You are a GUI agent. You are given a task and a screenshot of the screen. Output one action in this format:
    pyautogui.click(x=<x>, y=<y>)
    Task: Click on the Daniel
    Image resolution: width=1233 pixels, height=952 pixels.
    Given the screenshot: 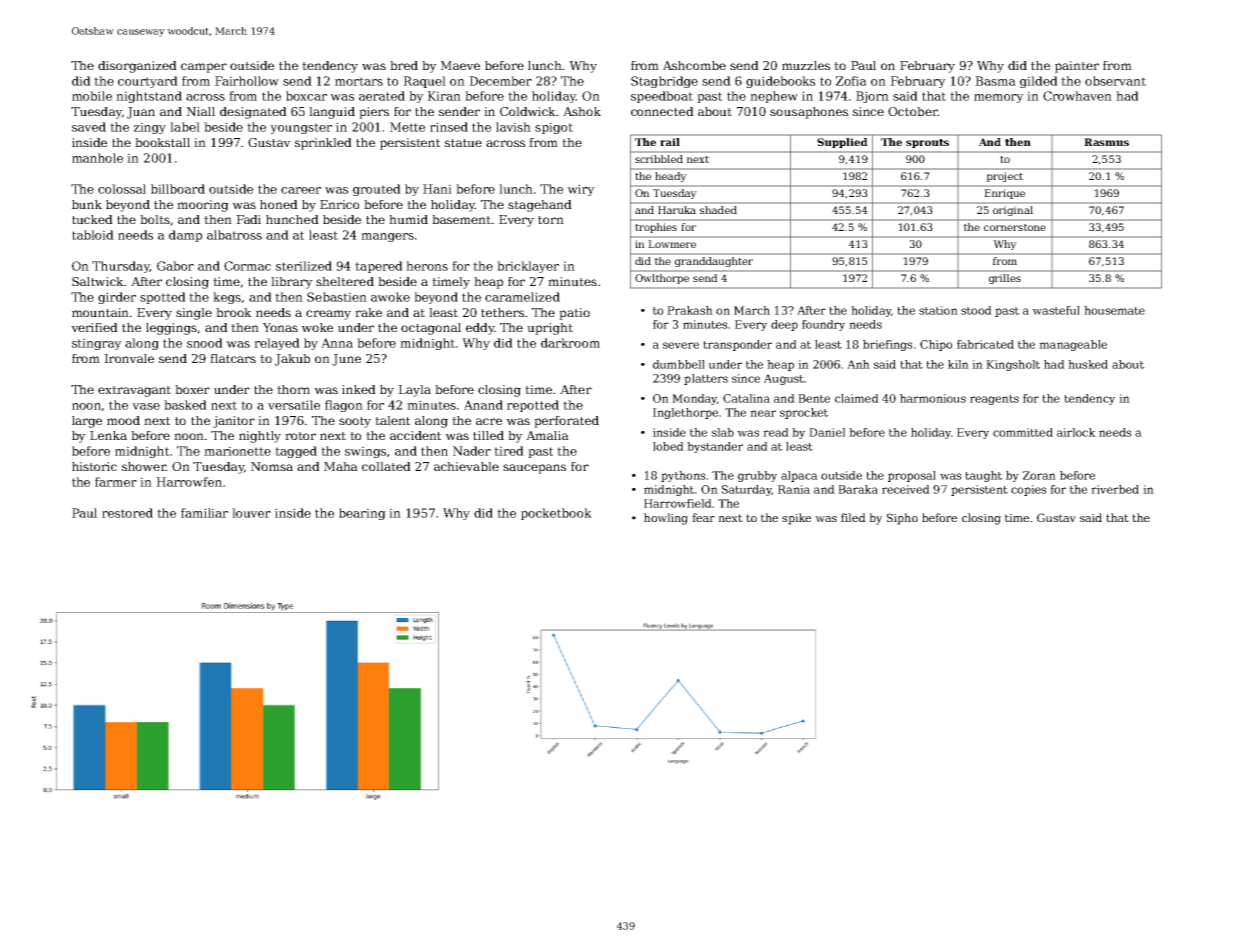 What is the action you would take?
    pyautogui.click(x=827, y=432)
